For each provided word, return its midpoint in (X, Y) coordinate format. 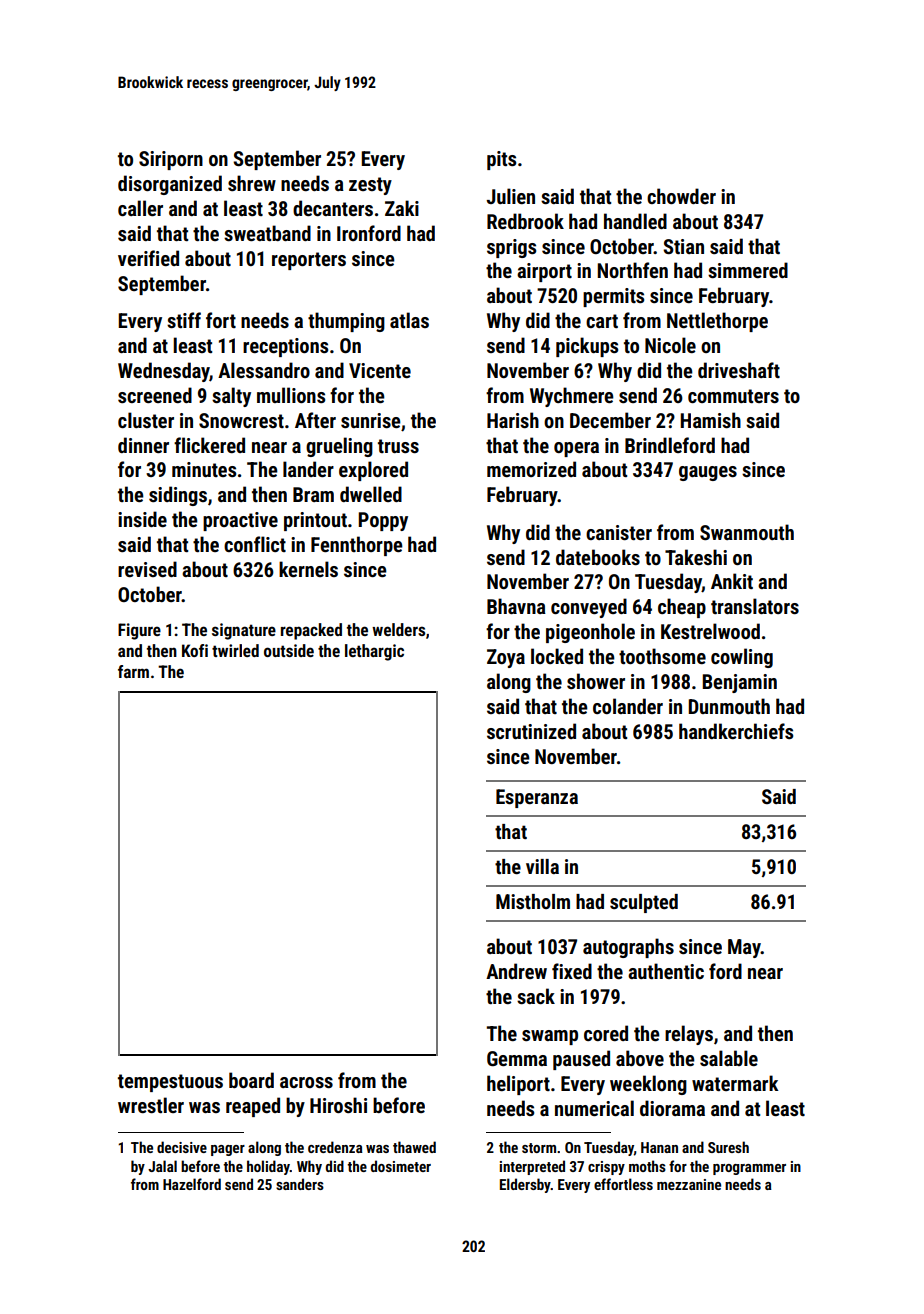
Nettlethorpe (717, 322)
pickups (587, 347)
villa (542, 866)
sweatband (267, 233)
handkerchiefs (736, 731)
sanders (300, 1184)
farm (133, 671)
